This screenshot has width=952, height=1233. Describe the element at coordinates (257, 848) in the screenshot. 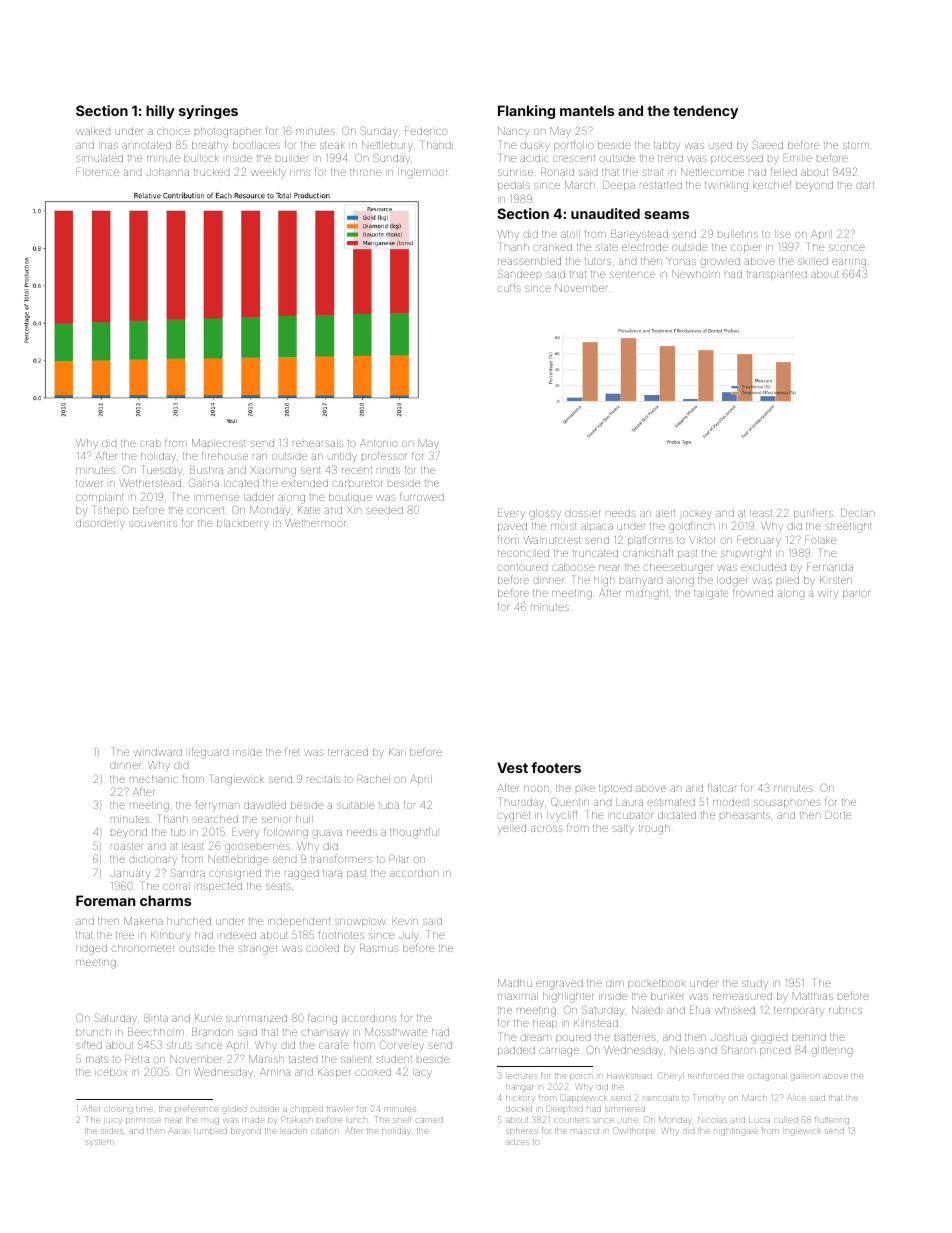

I see `gooseberries` at that location.
